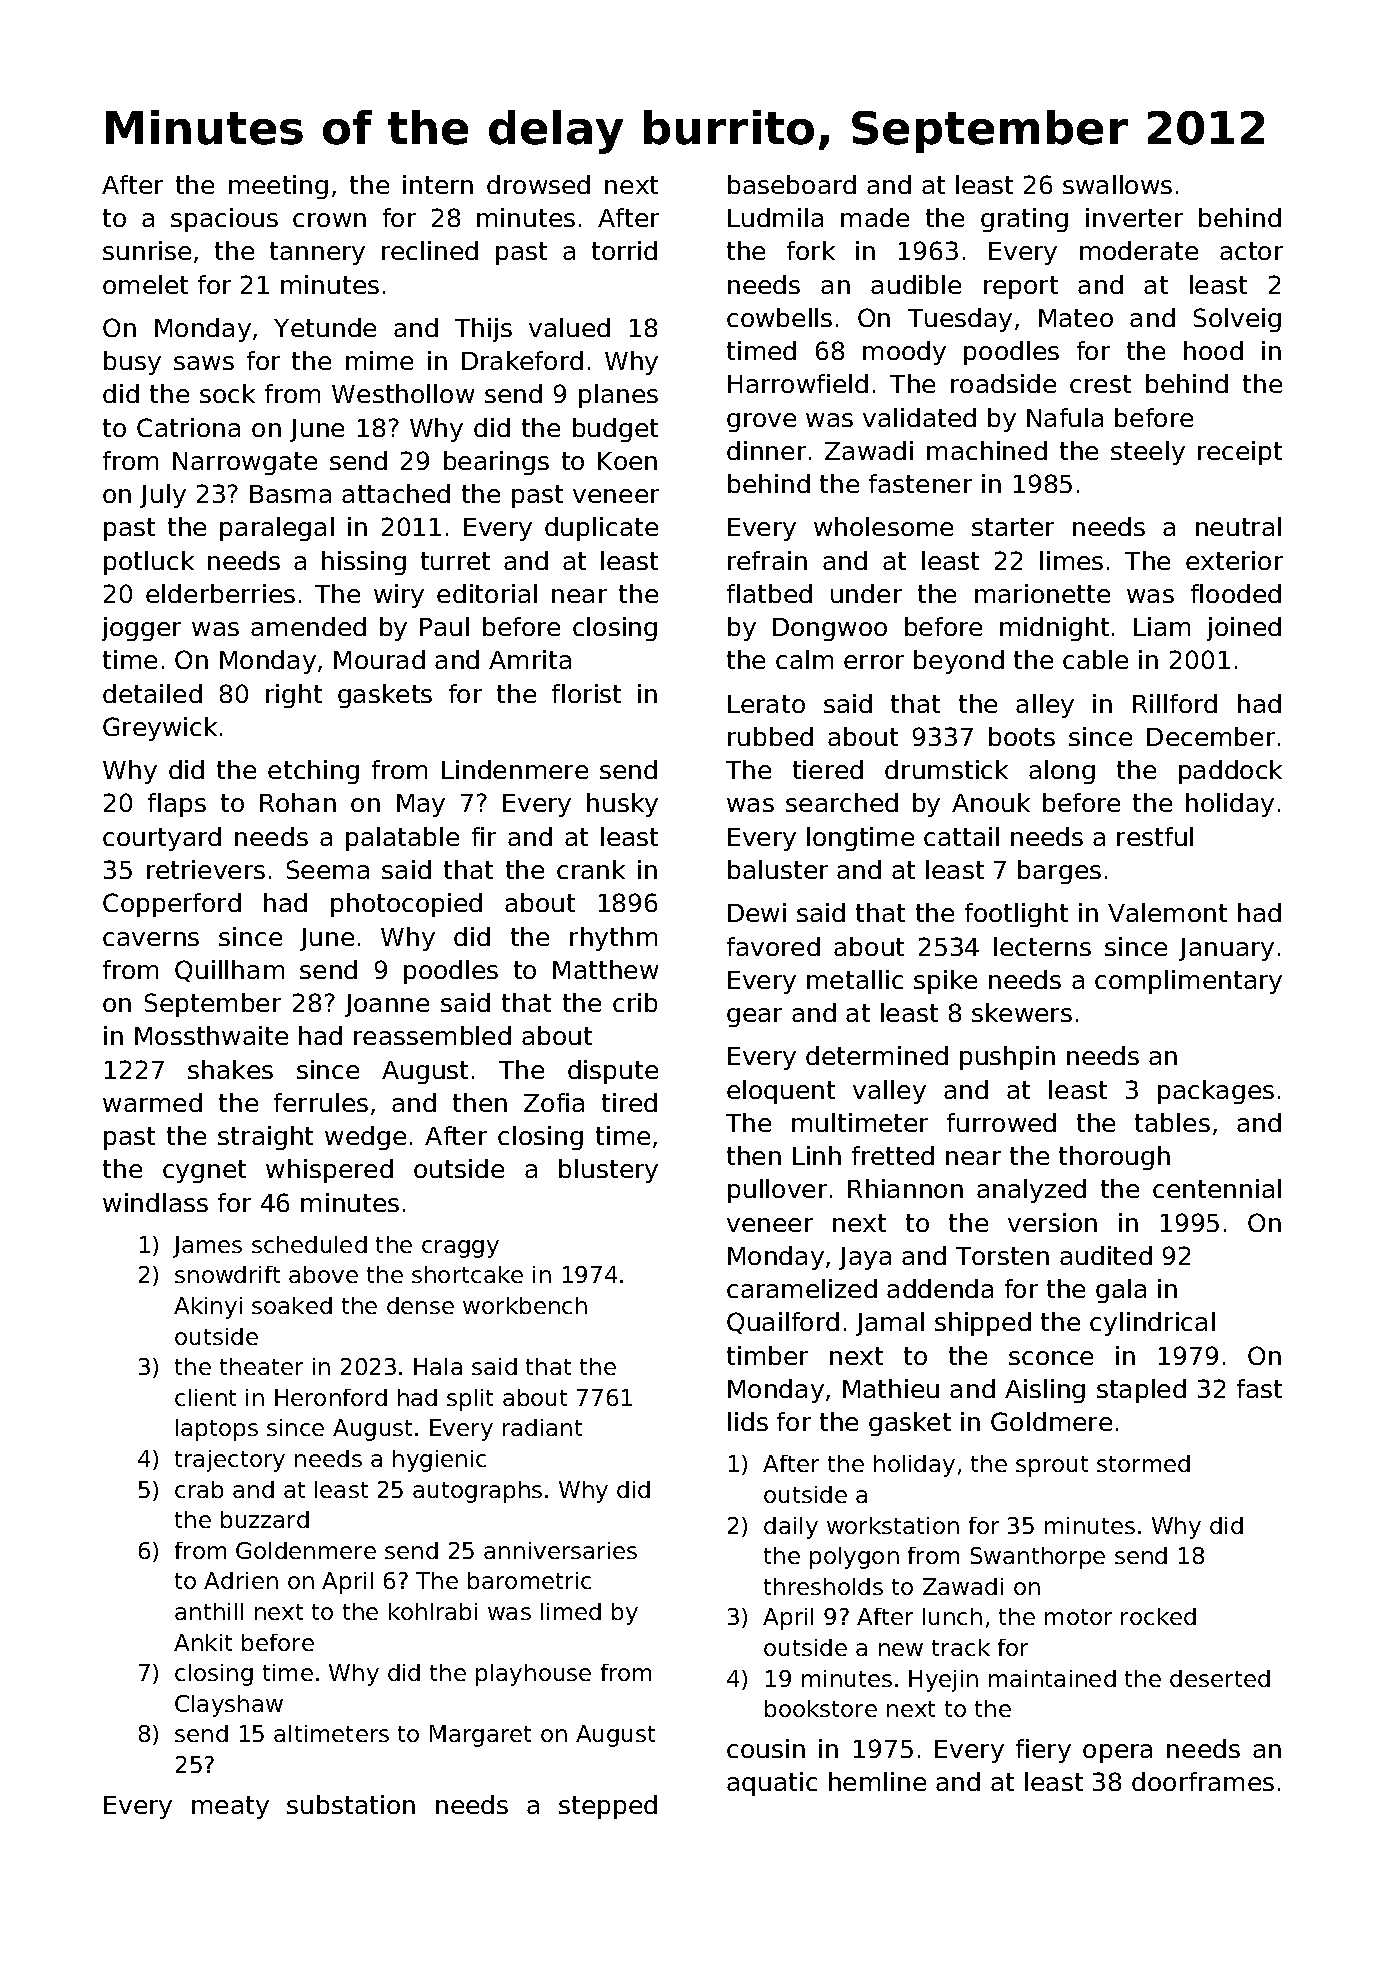 This screenshot has width=1386, height=1969. What do you see at coordinates (802, 1288) in the screenshot?
I see `caramelized` at bounding box center [802, 1288].
